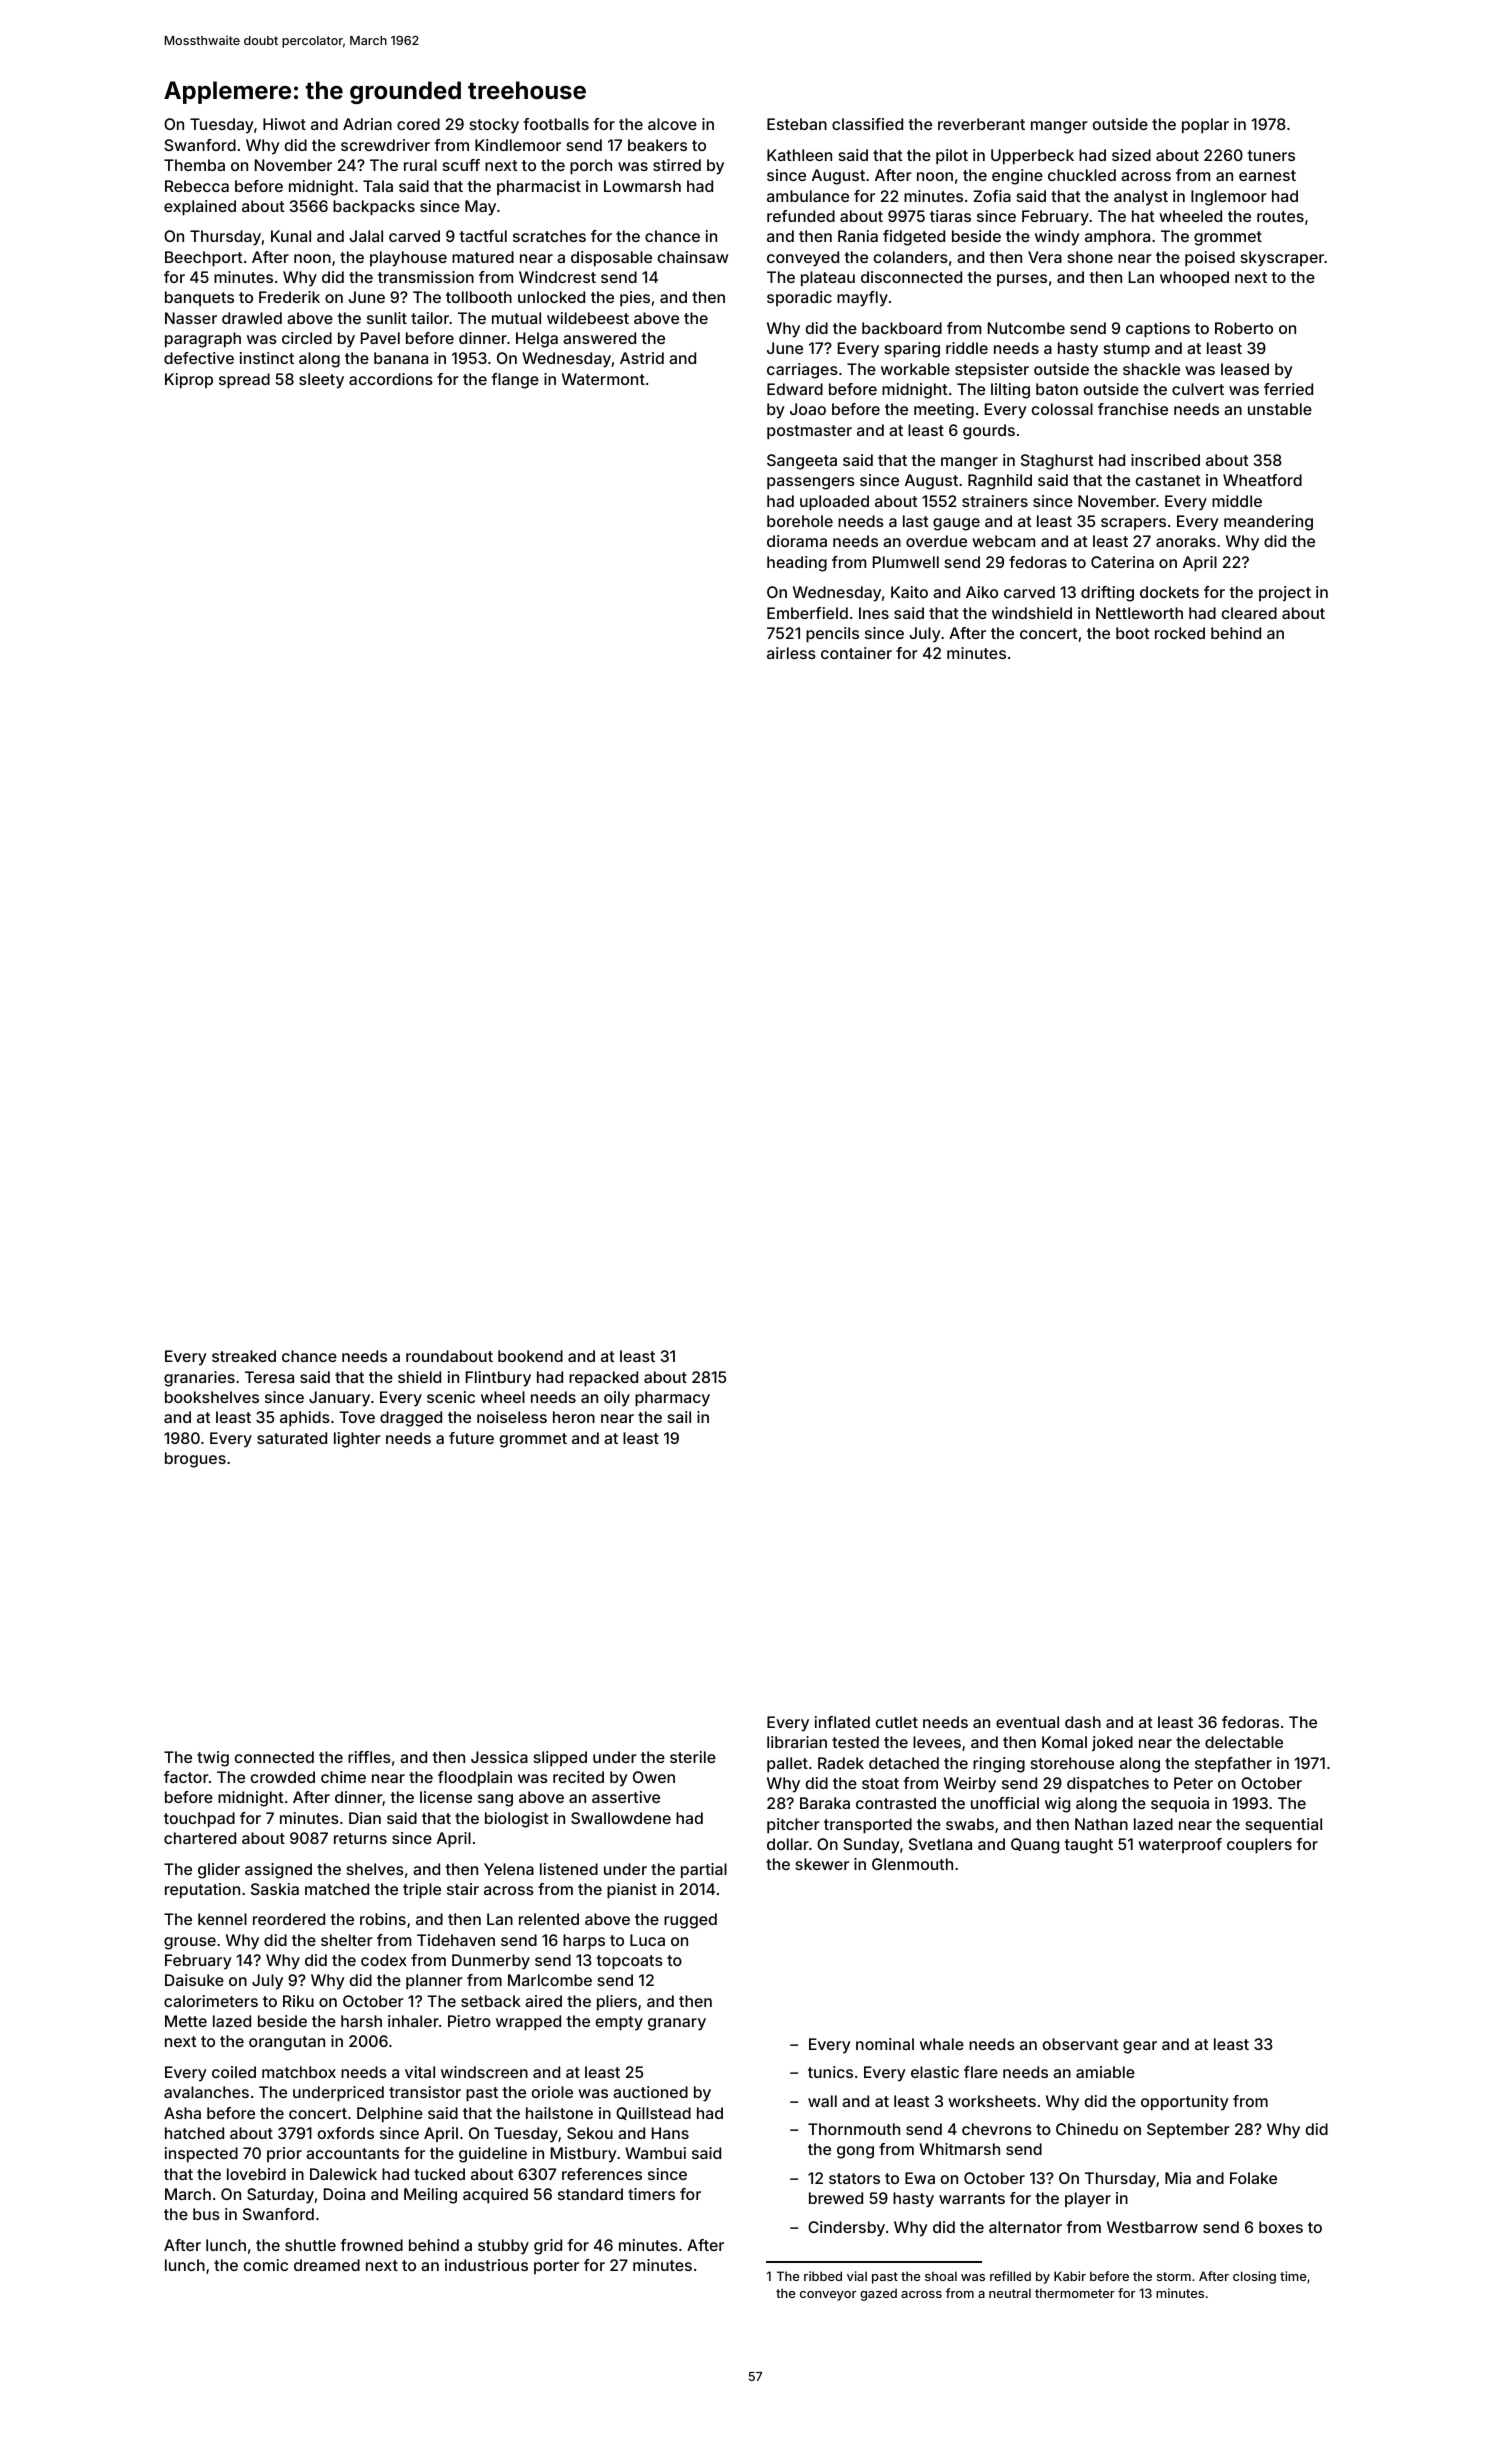 The height and width of the screenshot is (2464, 1496). I want to click on storehouse, so click(1072, 1763).
